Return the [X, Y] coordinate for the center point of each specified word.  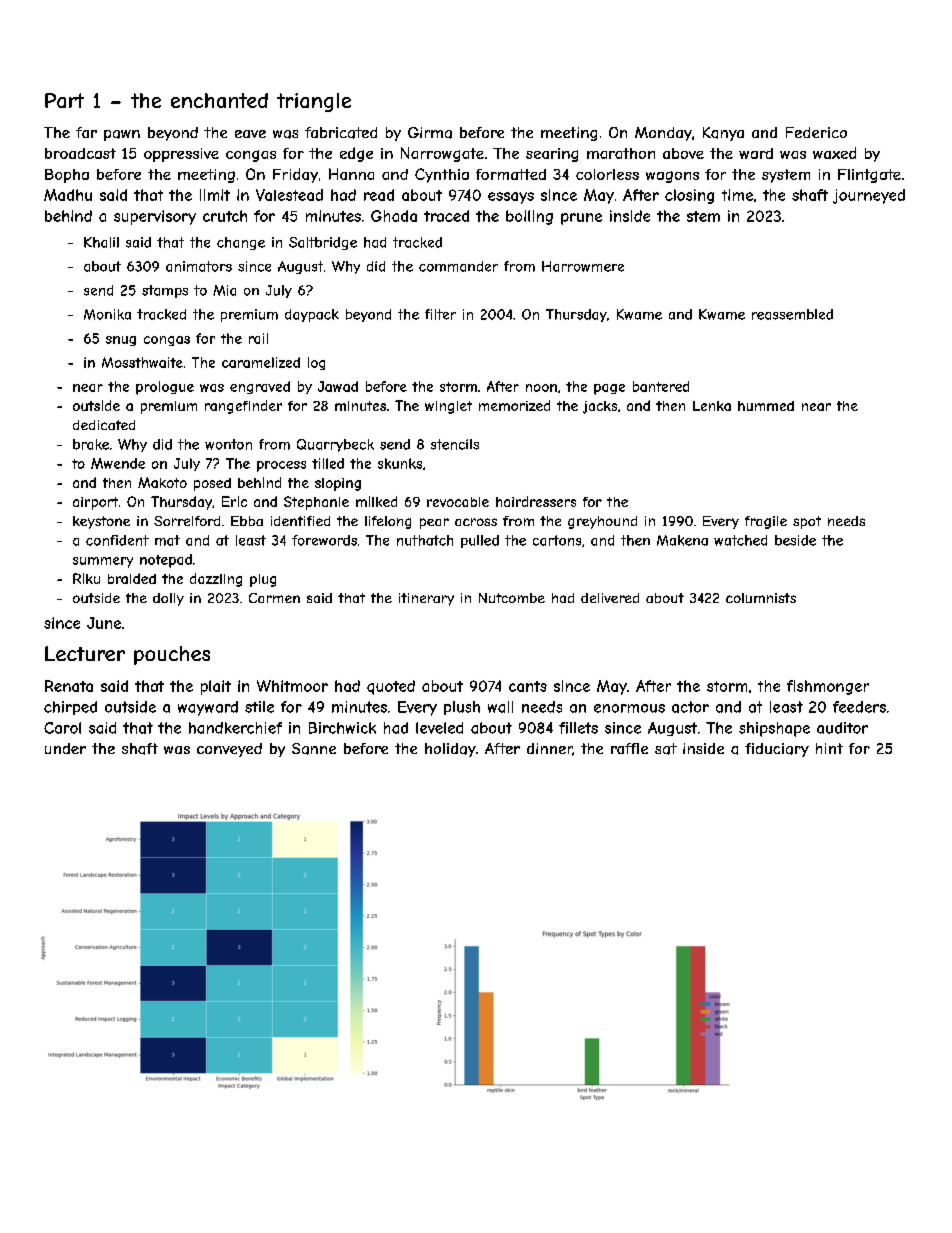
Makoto [162, 482]
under [65, 748]
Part [64, 100]
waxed [834, 153]
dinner [550, 749]
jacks [600, 407]
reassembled [792, 314]
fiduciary [777, 750]
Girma [430, 133]
